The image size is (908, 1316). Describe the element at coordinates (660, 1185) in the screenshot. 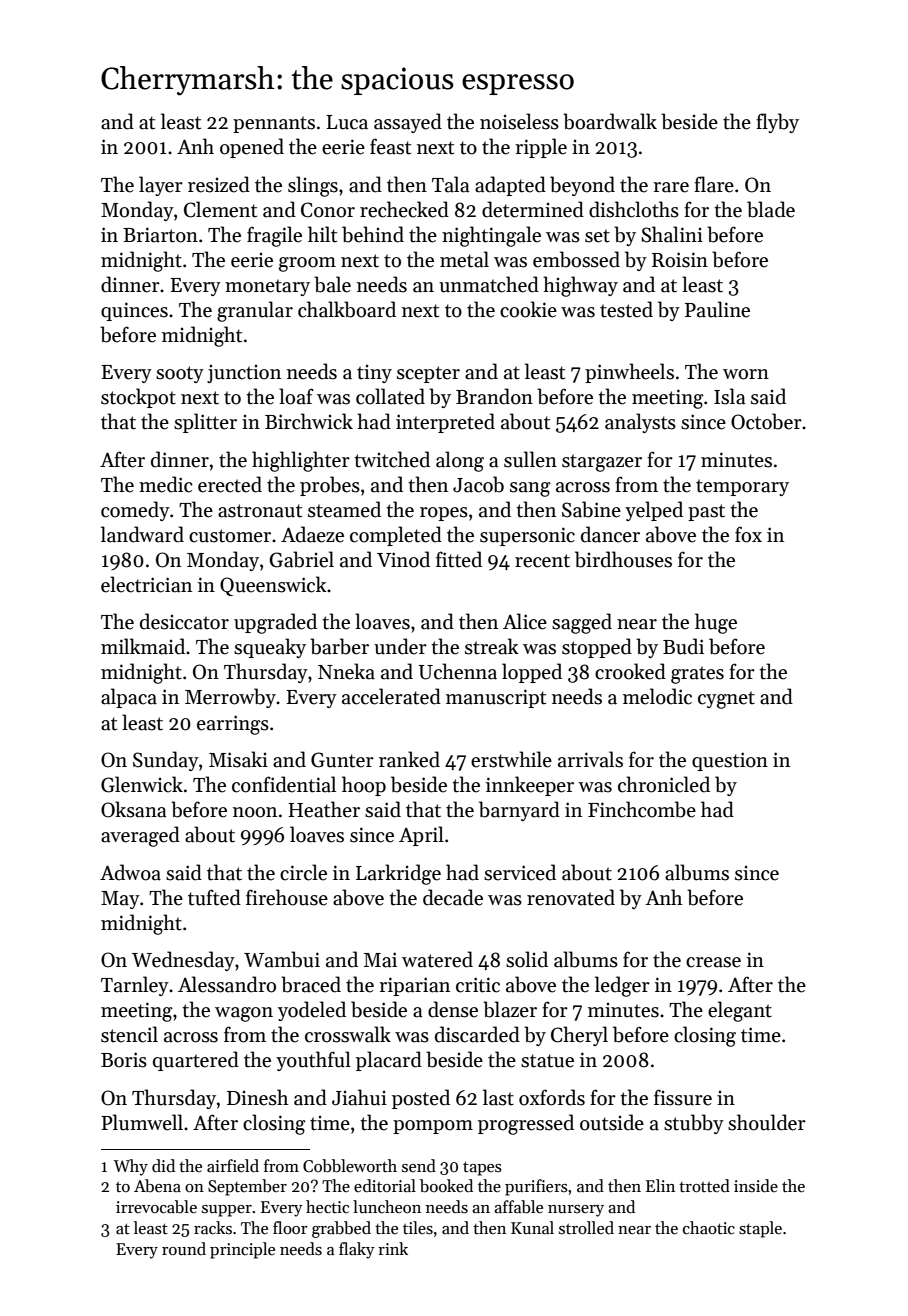

I see `Elin` at that location.
